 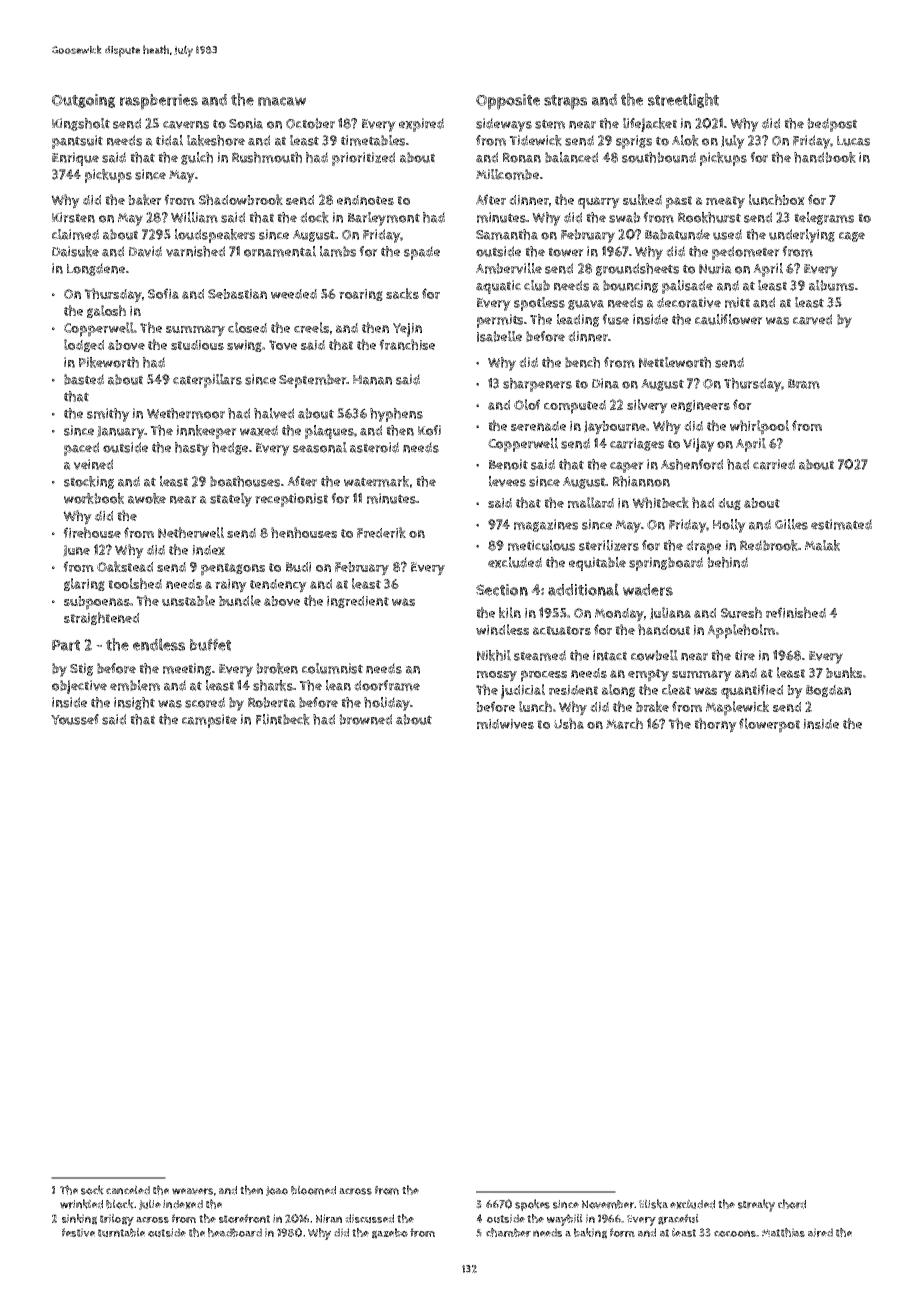 What do you see at coordinates (429, 430) in the screenshot?
I see `Kofi` at bounding box center [429, 430].
